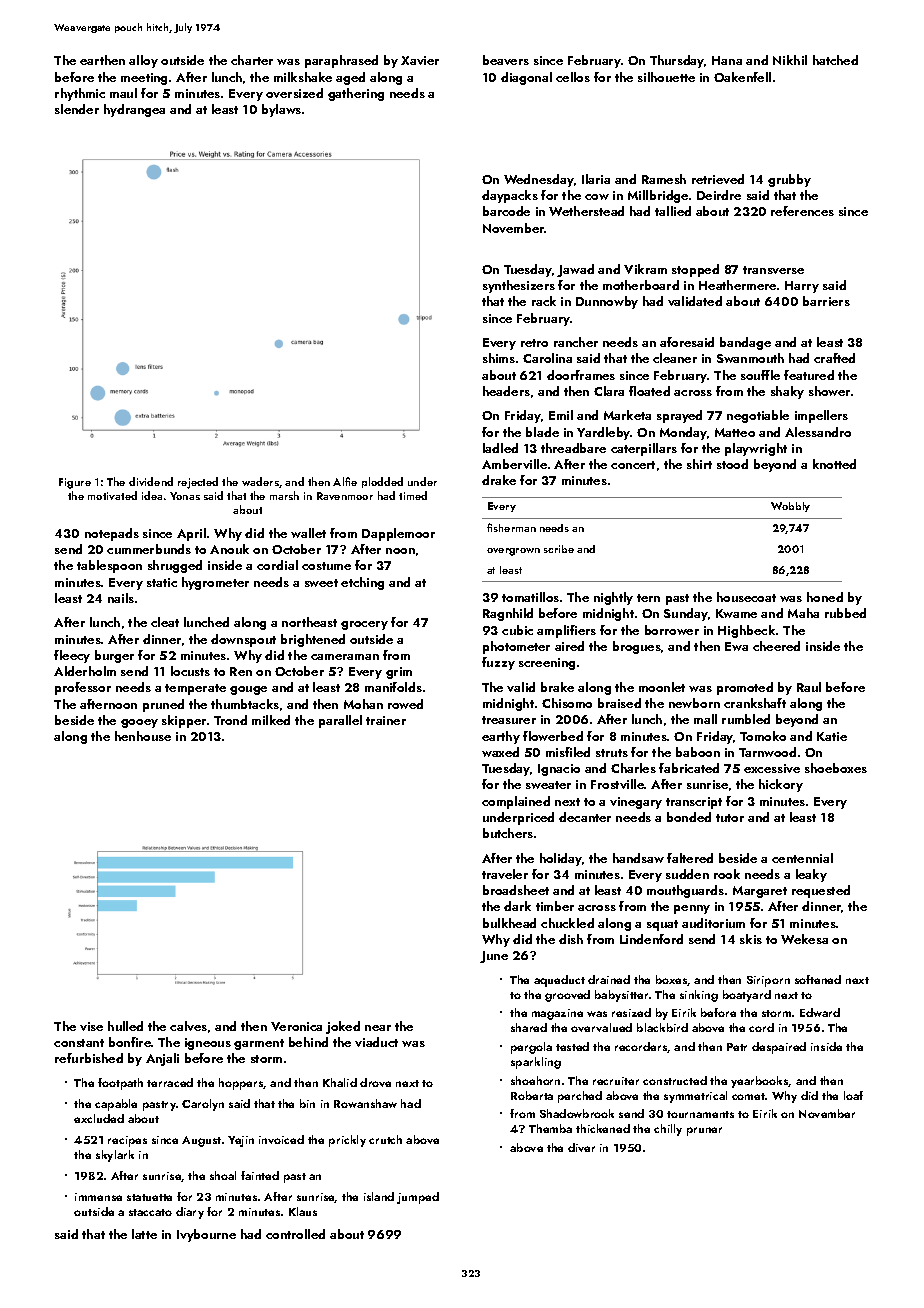 Image resolution: width=924 pixels, height=1308 pixels. Describe the element at coordinates (704, 1131) in the screenshot. I see `pruner` at that location.
